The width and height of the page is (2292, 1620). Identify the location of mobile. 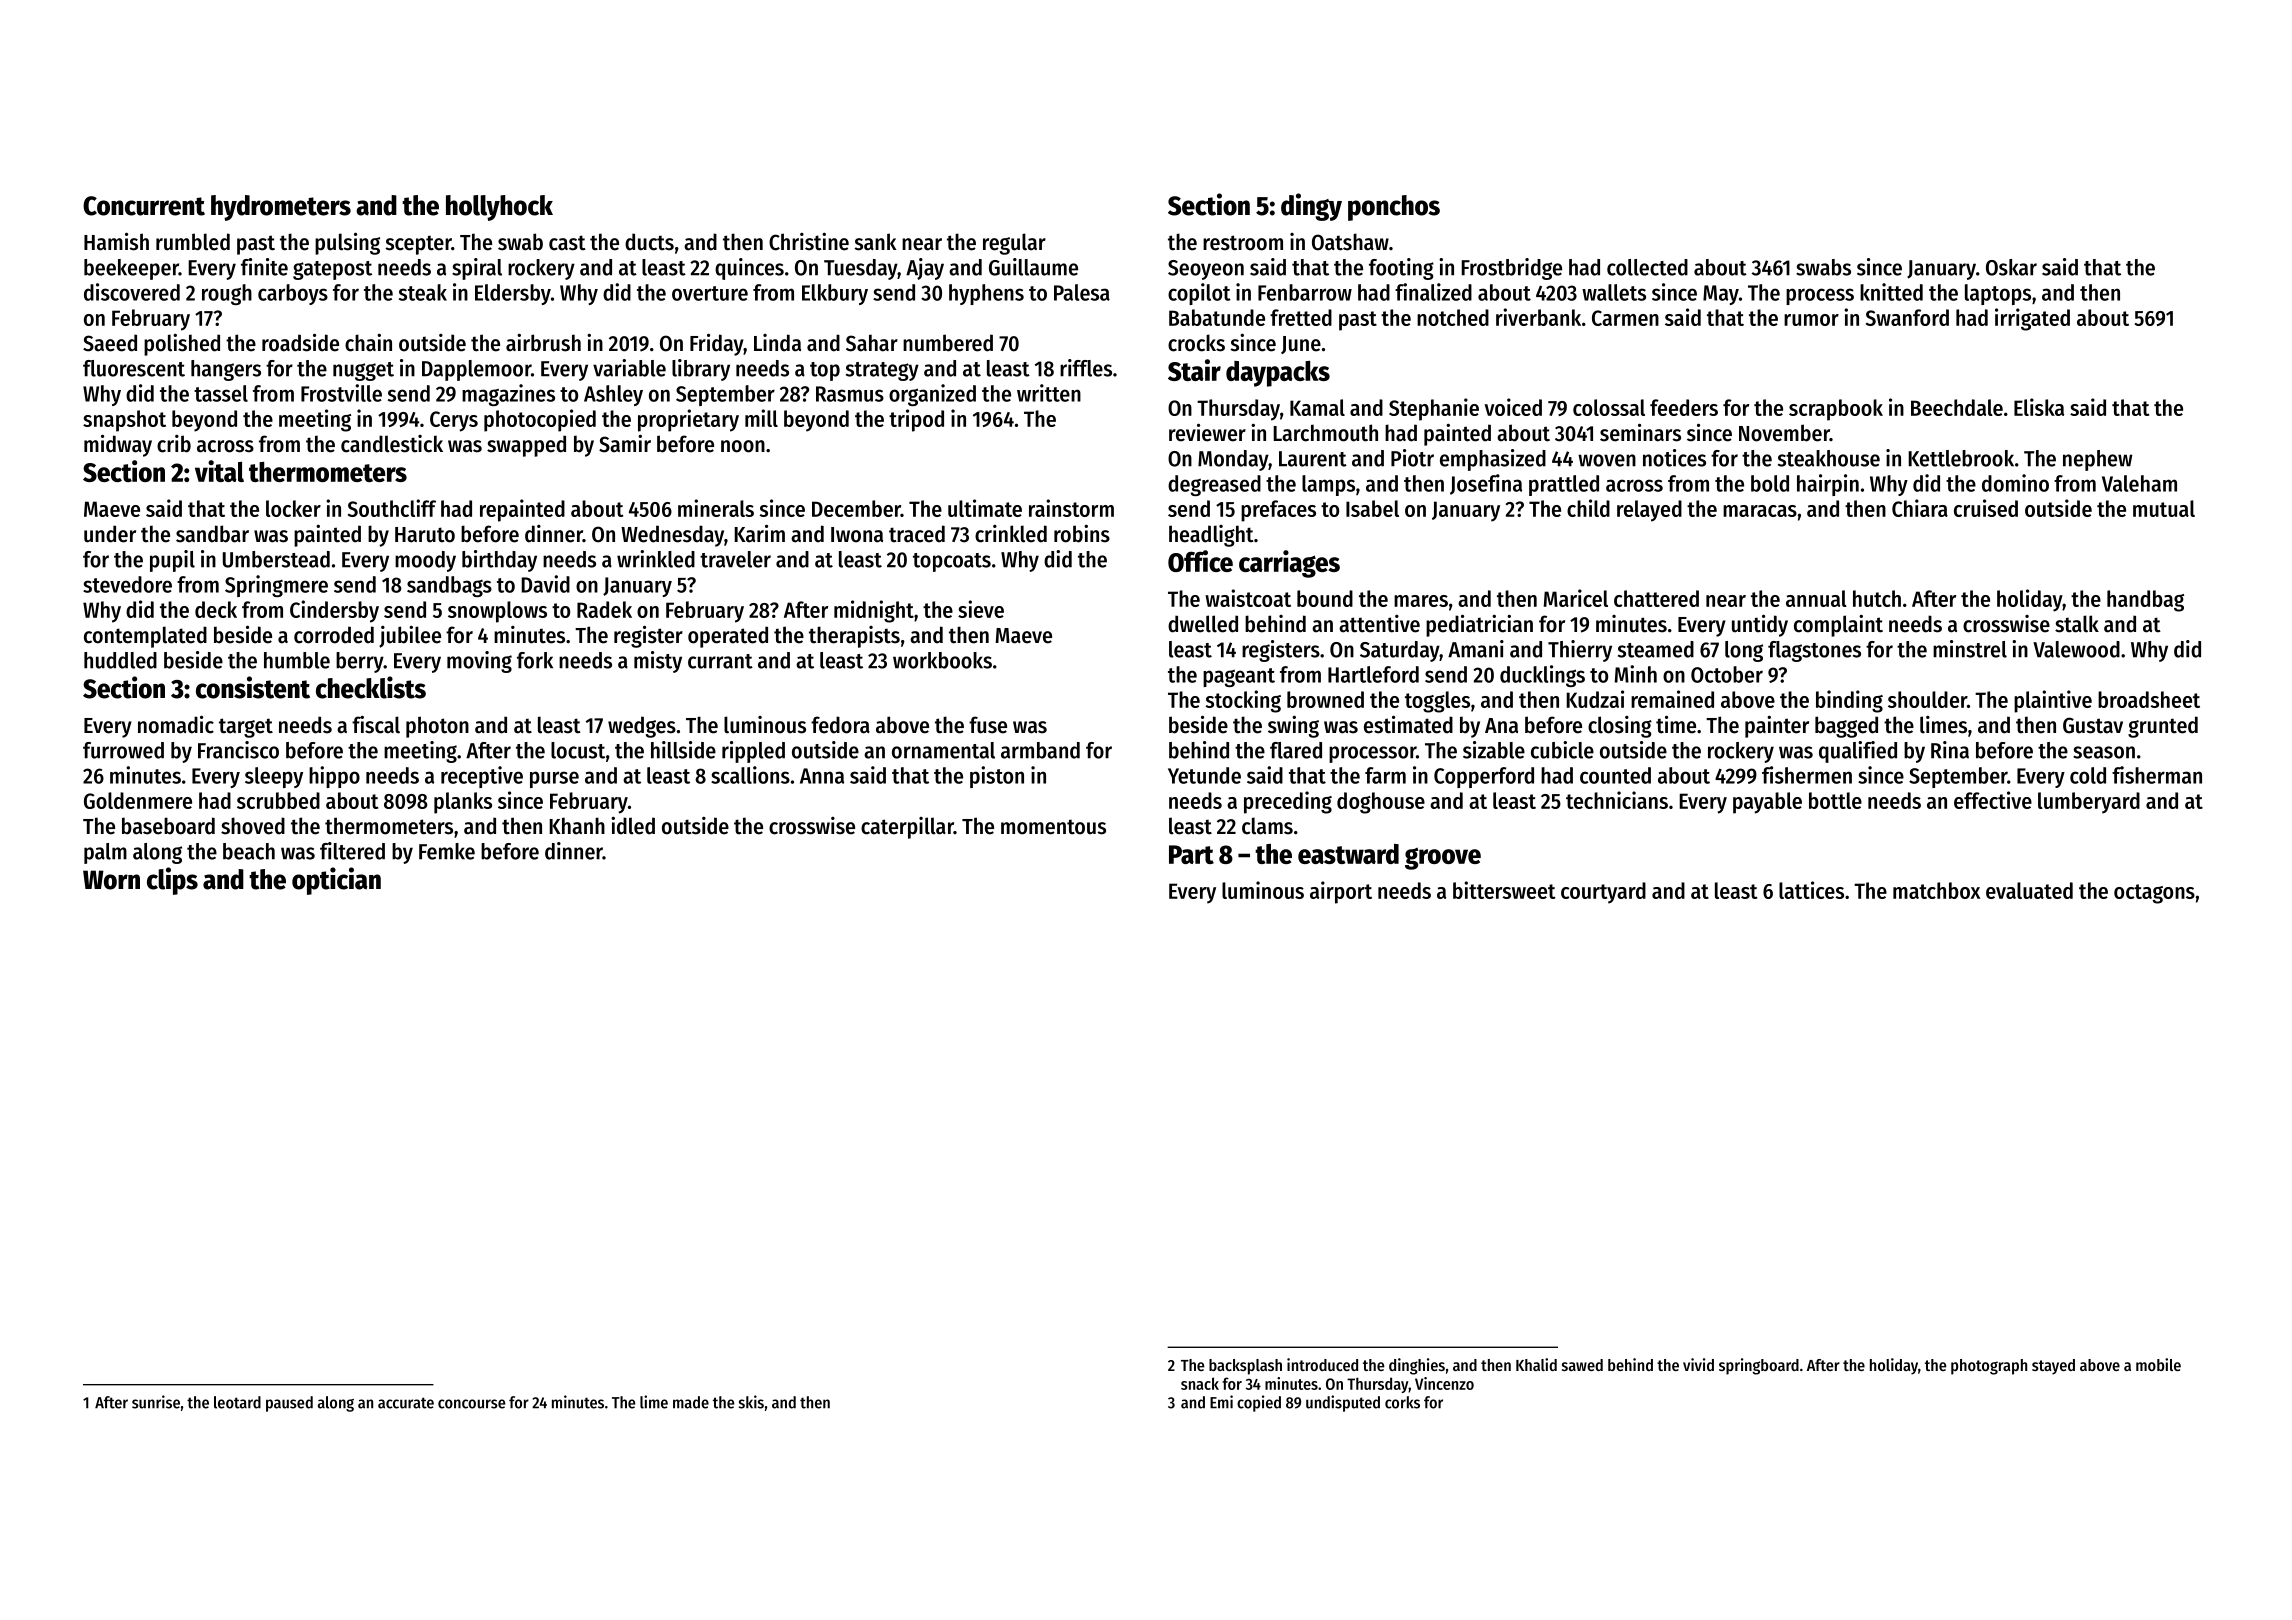
(2158, 1364).
